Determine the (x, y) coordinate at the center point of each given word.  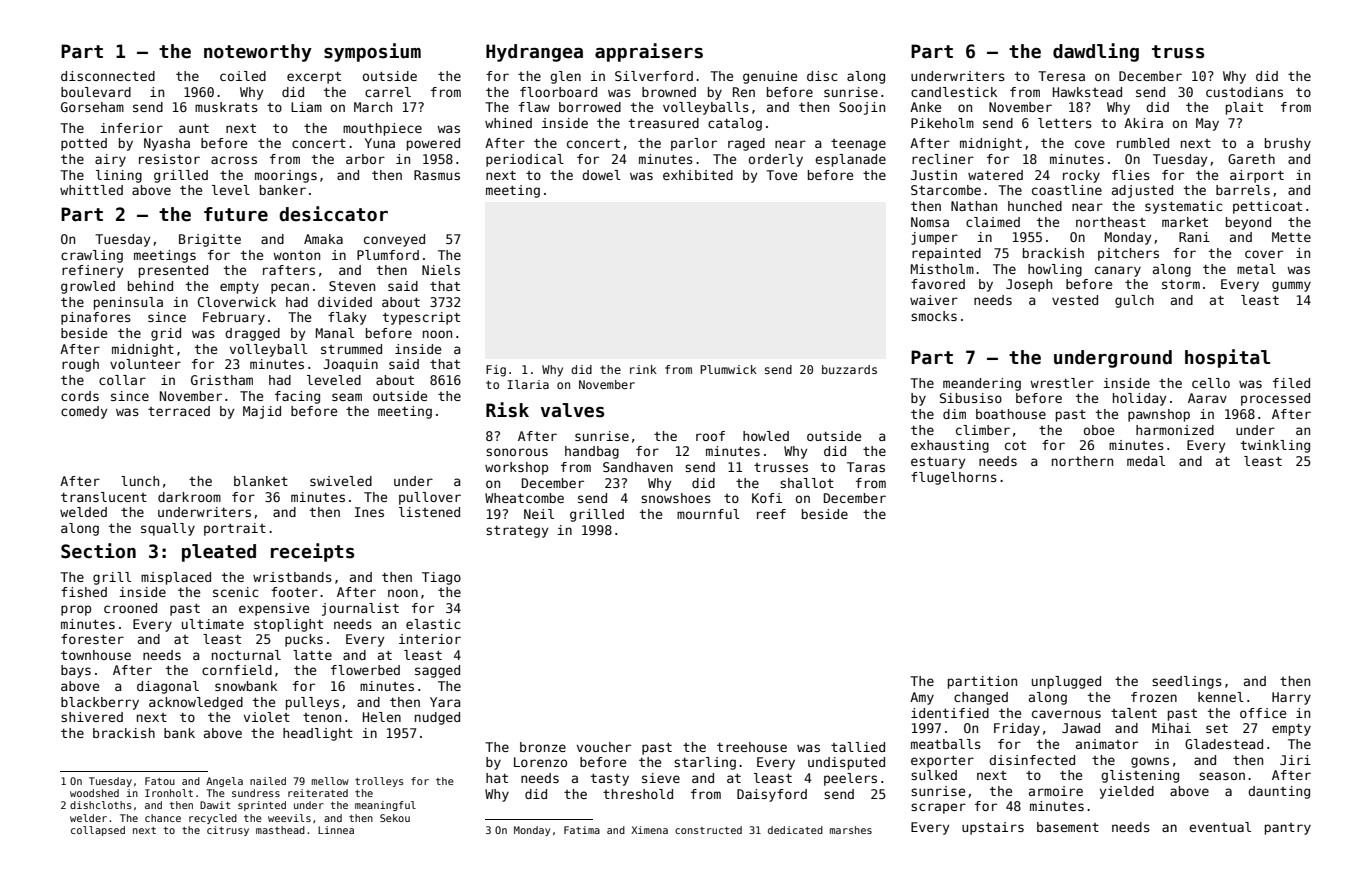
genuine (770, 77)
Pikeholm (942, 123)
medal (1146, 461)
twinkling (1275, 446)
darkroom (189, 497)
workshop (516, 468)
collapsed (98, 831)
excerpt (314, 78)
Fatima (582, 830)
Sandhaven (638, 467)
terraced (179, 411)
